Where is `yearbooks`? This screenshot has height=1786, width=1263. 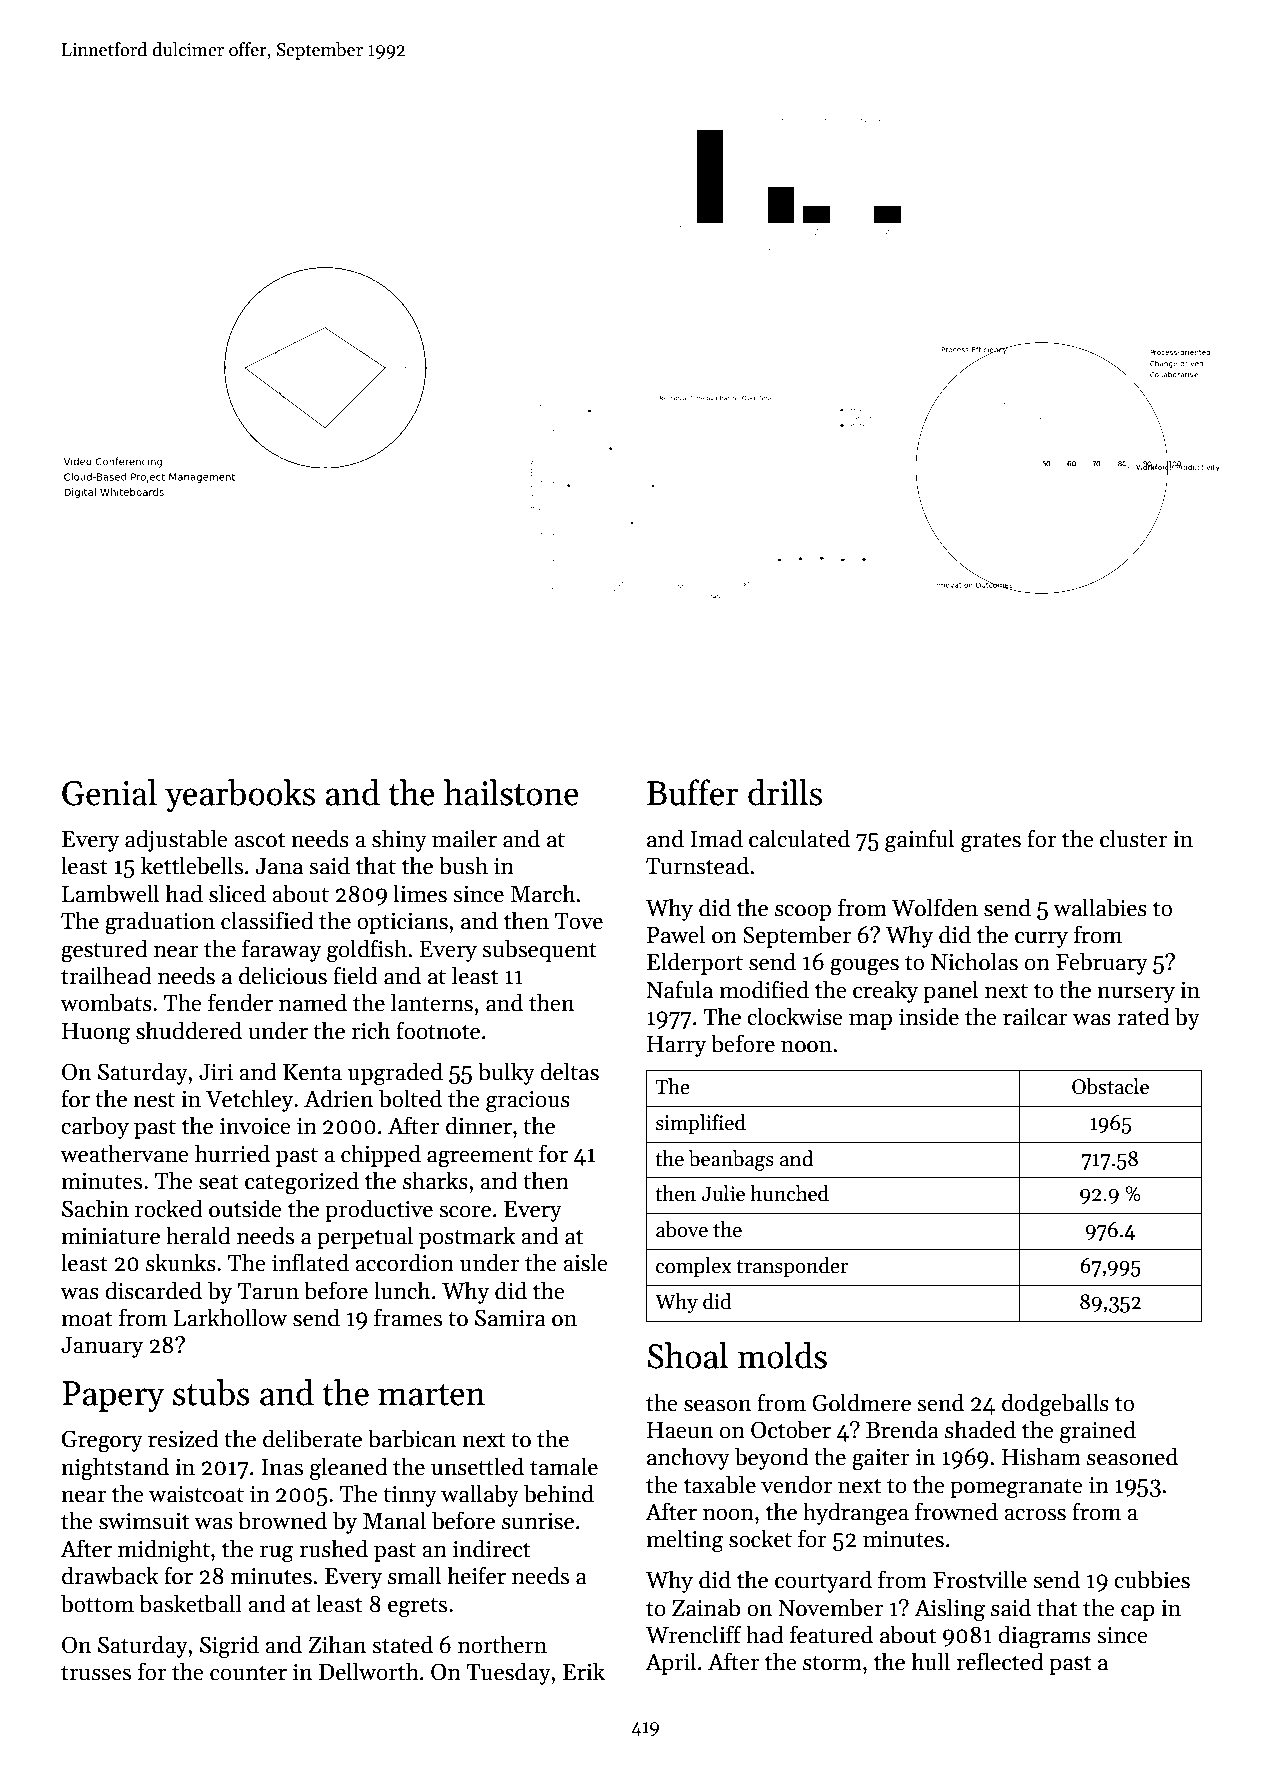
yearbooks is located at coordinates (240, 795).
